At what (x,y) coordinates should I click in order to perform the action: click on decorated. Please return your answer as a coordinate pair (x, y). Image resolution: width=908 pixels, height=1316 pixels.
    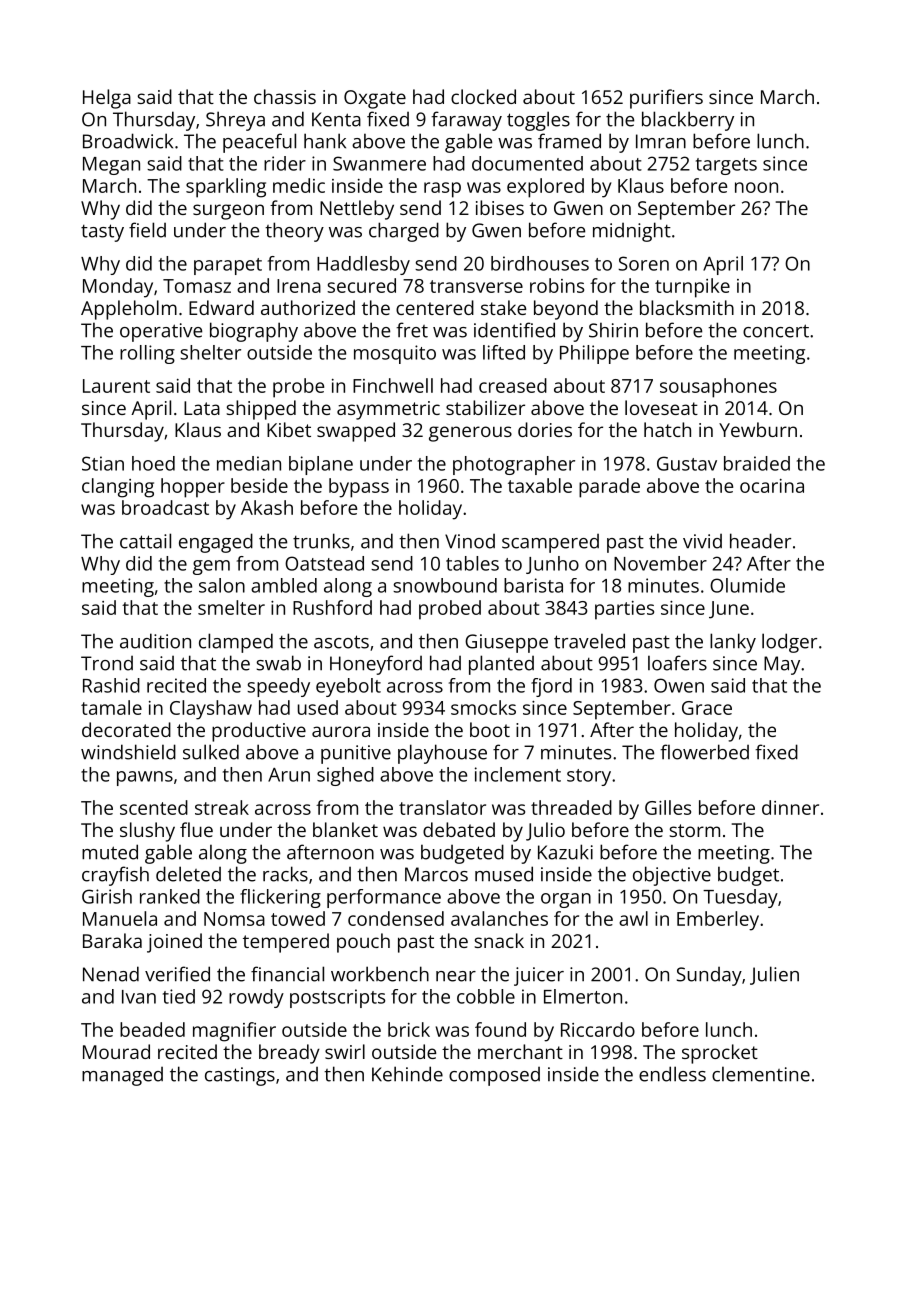
    Looking at the image, I should click on (126, 729).
